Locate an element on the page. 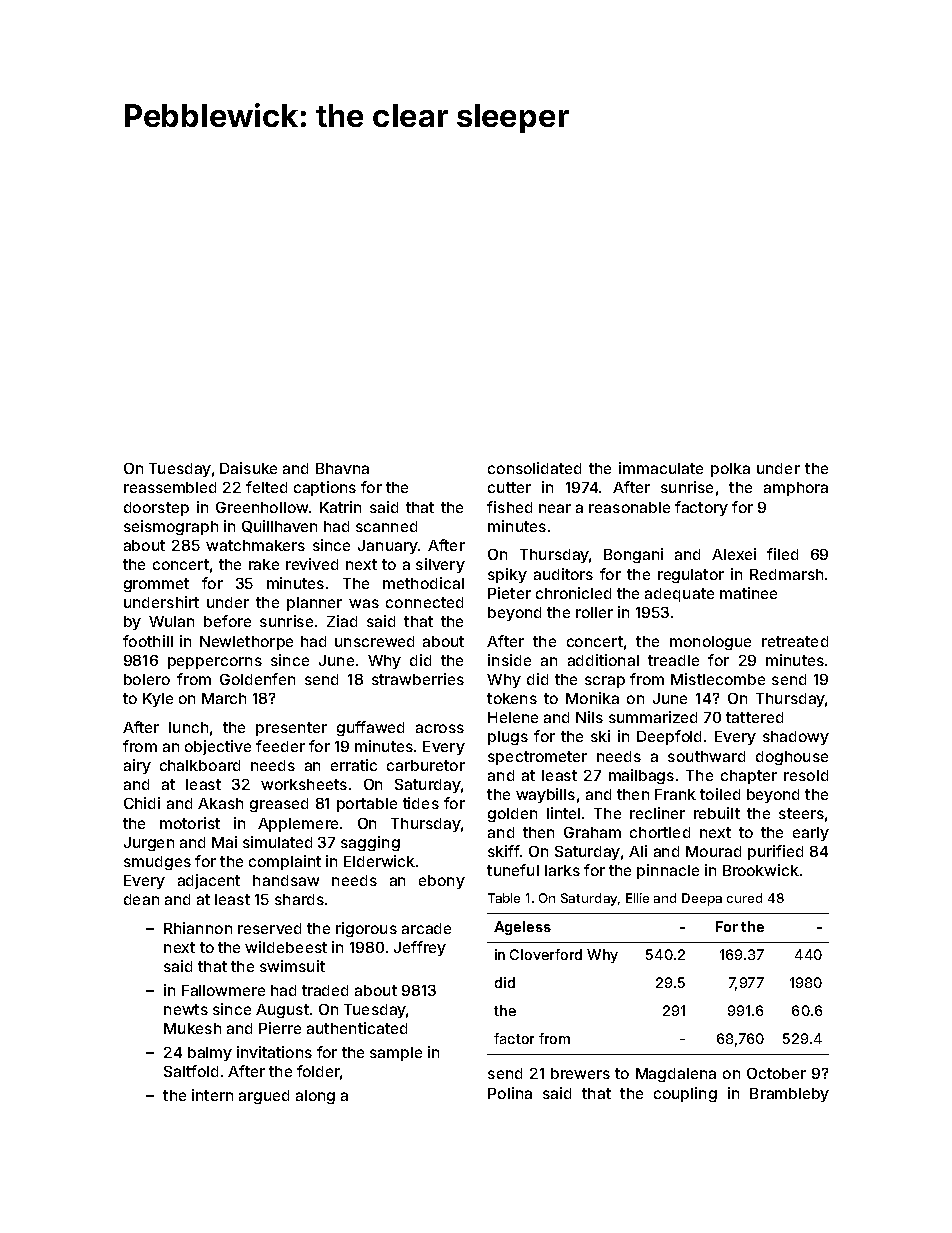  Applemere is located at coordinates (298, 825).
